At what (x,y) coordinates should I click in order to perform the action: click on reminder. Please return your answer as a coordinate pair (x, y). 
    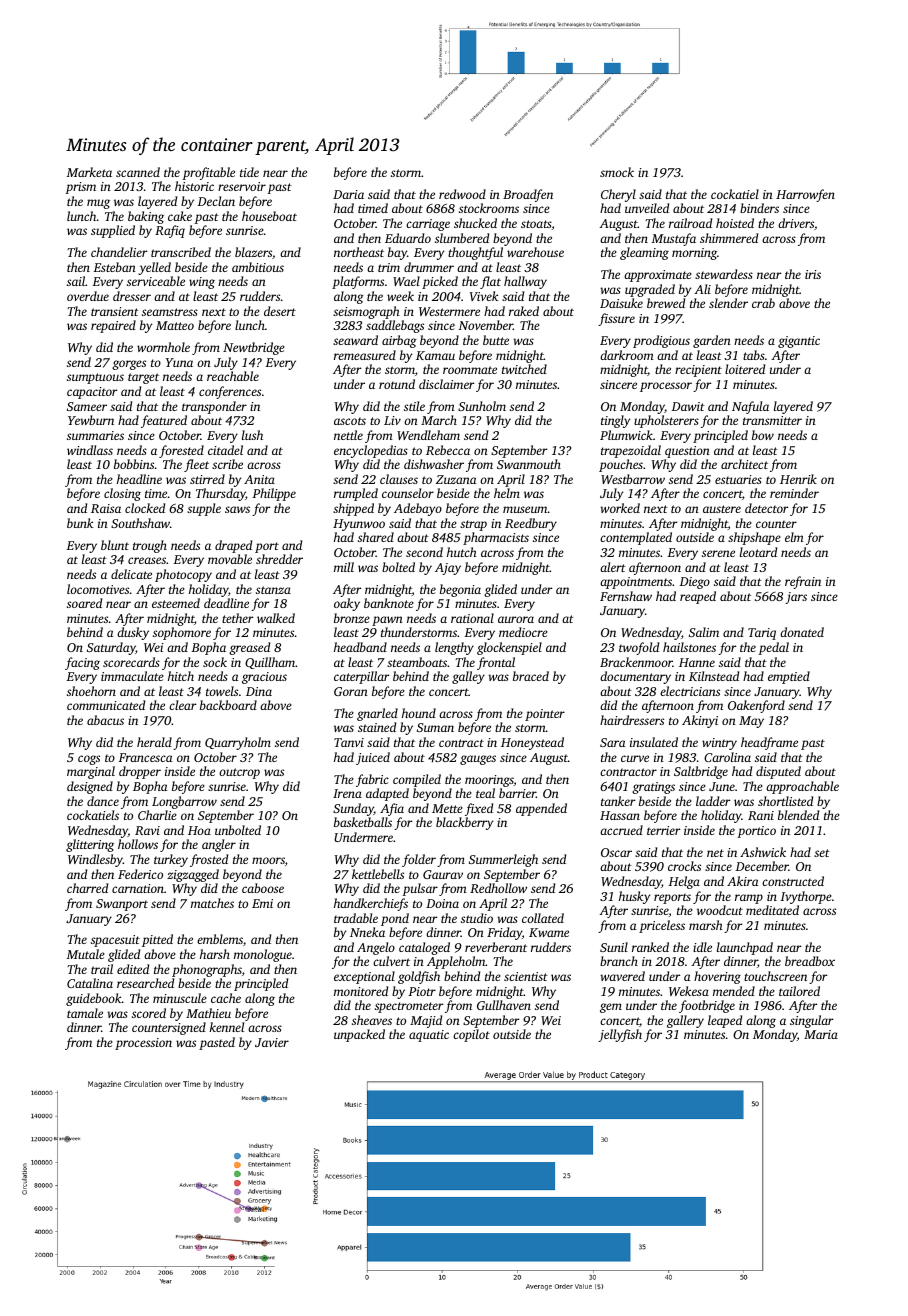
    Looking at the image, I should click on (794, 493).
